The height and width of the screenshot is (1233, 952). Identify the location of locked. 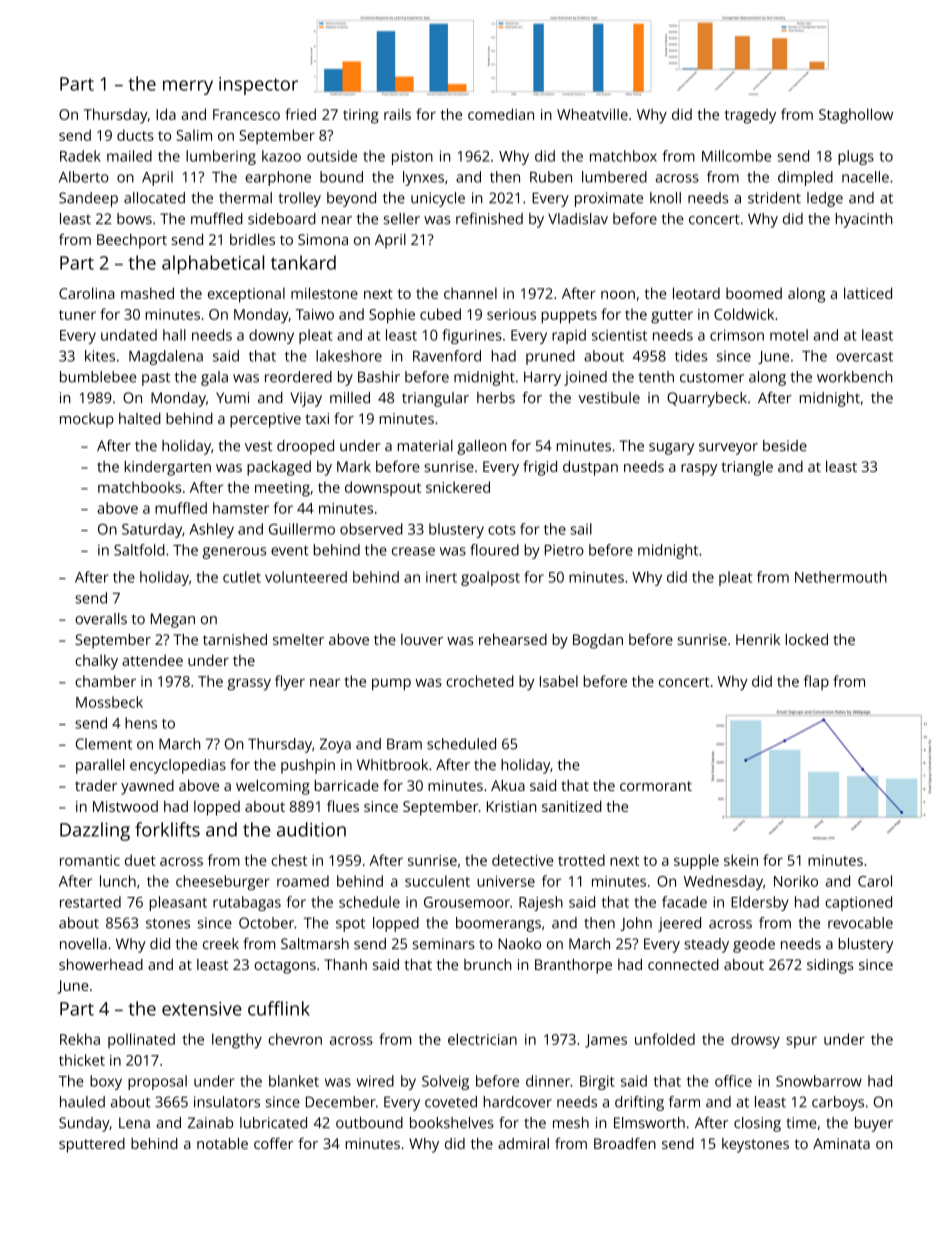
(807, 639).
